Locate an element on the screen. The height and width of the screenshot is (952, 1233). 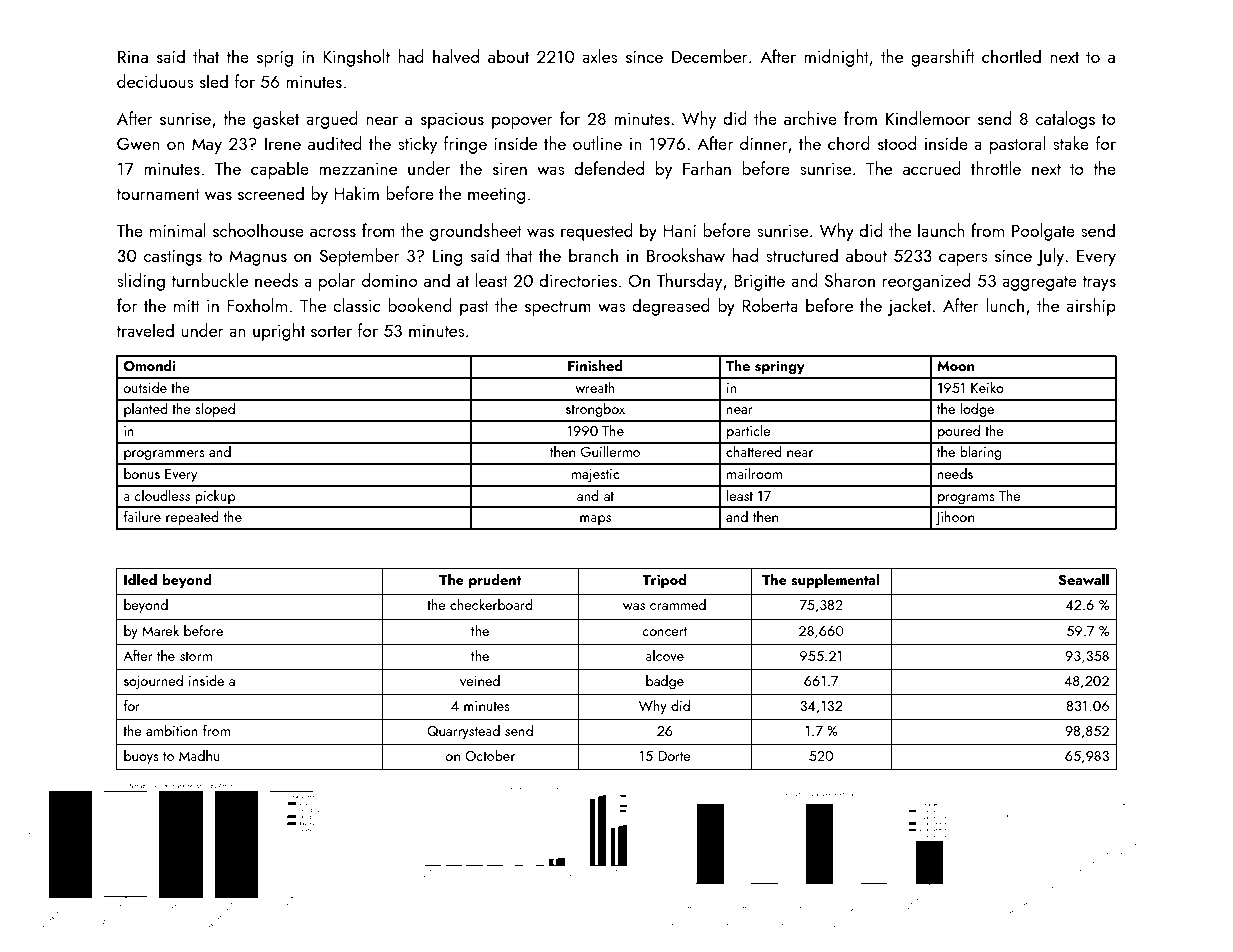
programs is located at coordinates (966, 499).
